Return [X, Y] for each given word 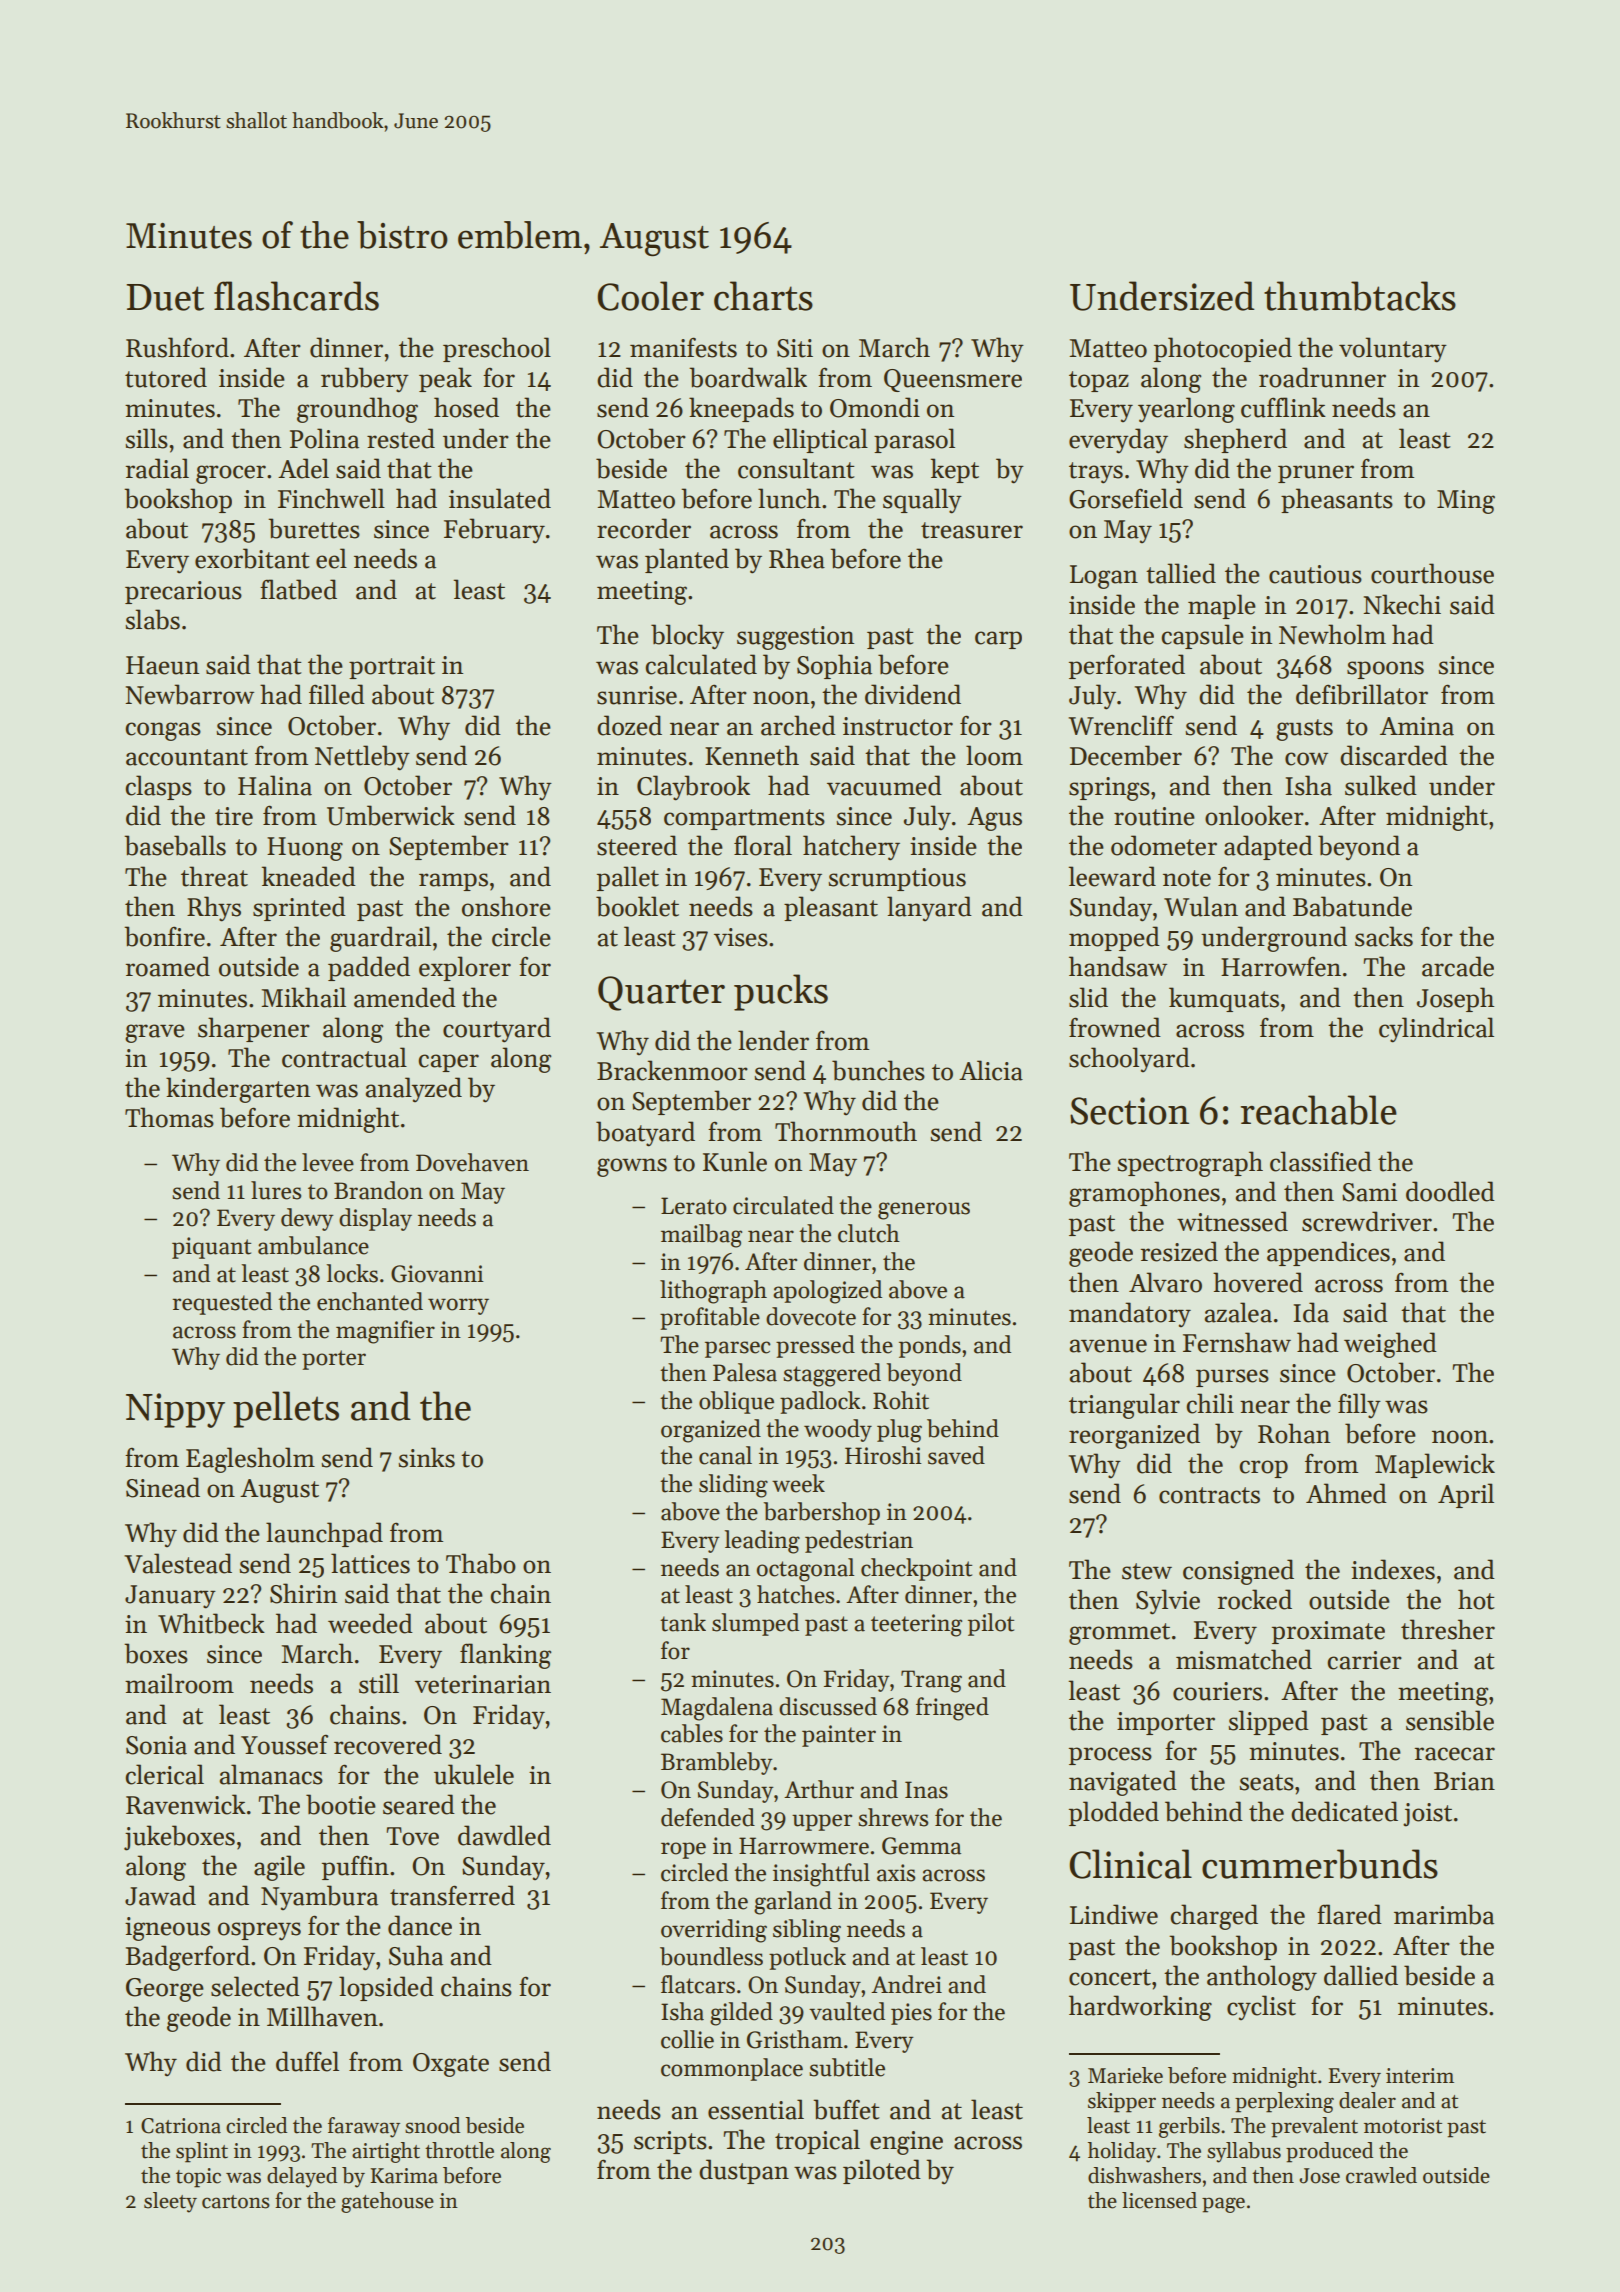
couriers [1217, 1691]
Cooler [650, 296]
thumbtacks [1360, 296]
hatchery [851, 848]
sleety [170, 2202]
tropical [817, 2141]
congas [163, 731]
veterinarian [483, 1684]
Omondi [875, 407]
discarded [1394, 755]
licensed [1159, 2200]
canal [725, 1455]
